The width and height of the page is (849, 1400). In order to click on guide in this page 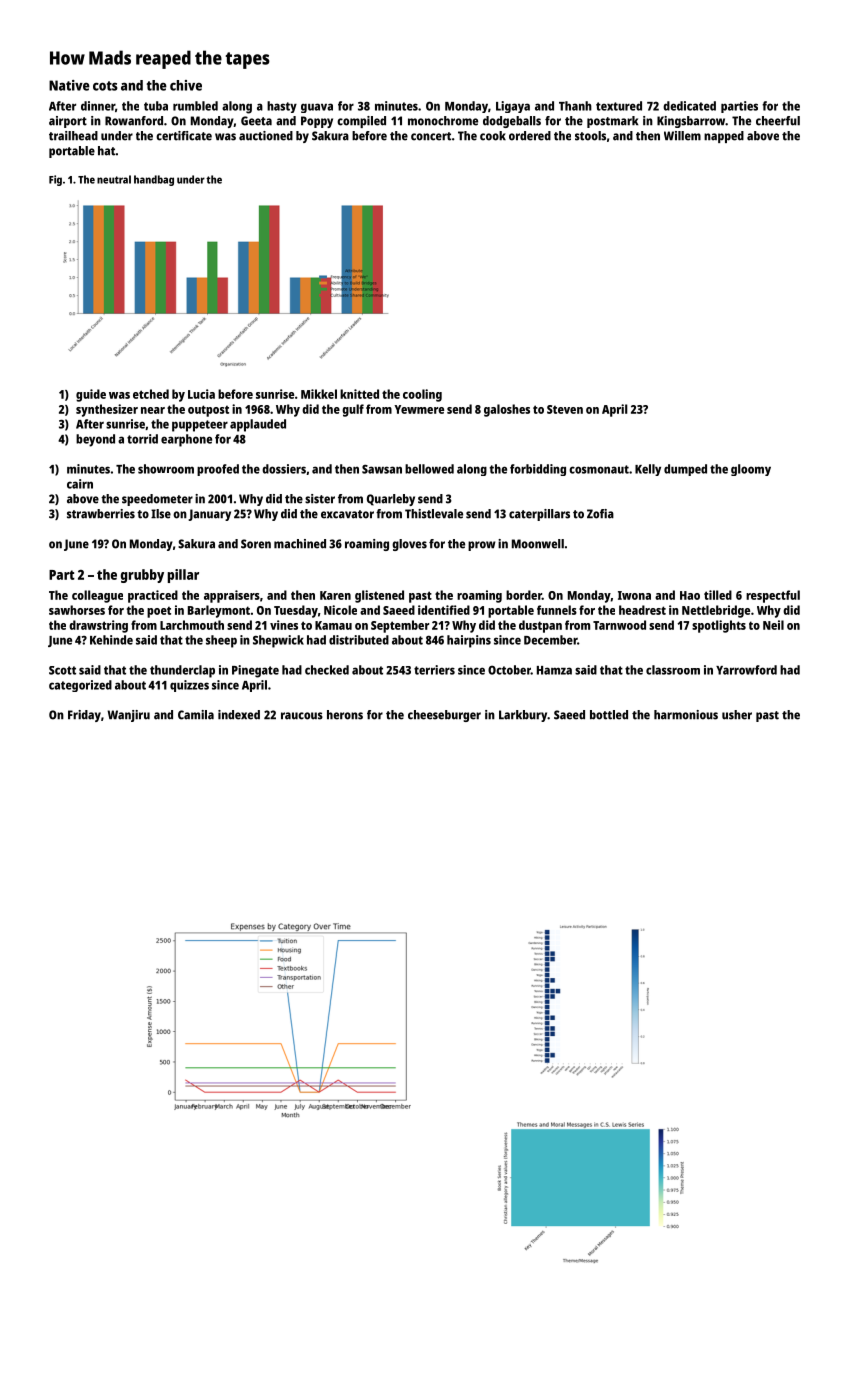, I will do `click(91, 395)`.
